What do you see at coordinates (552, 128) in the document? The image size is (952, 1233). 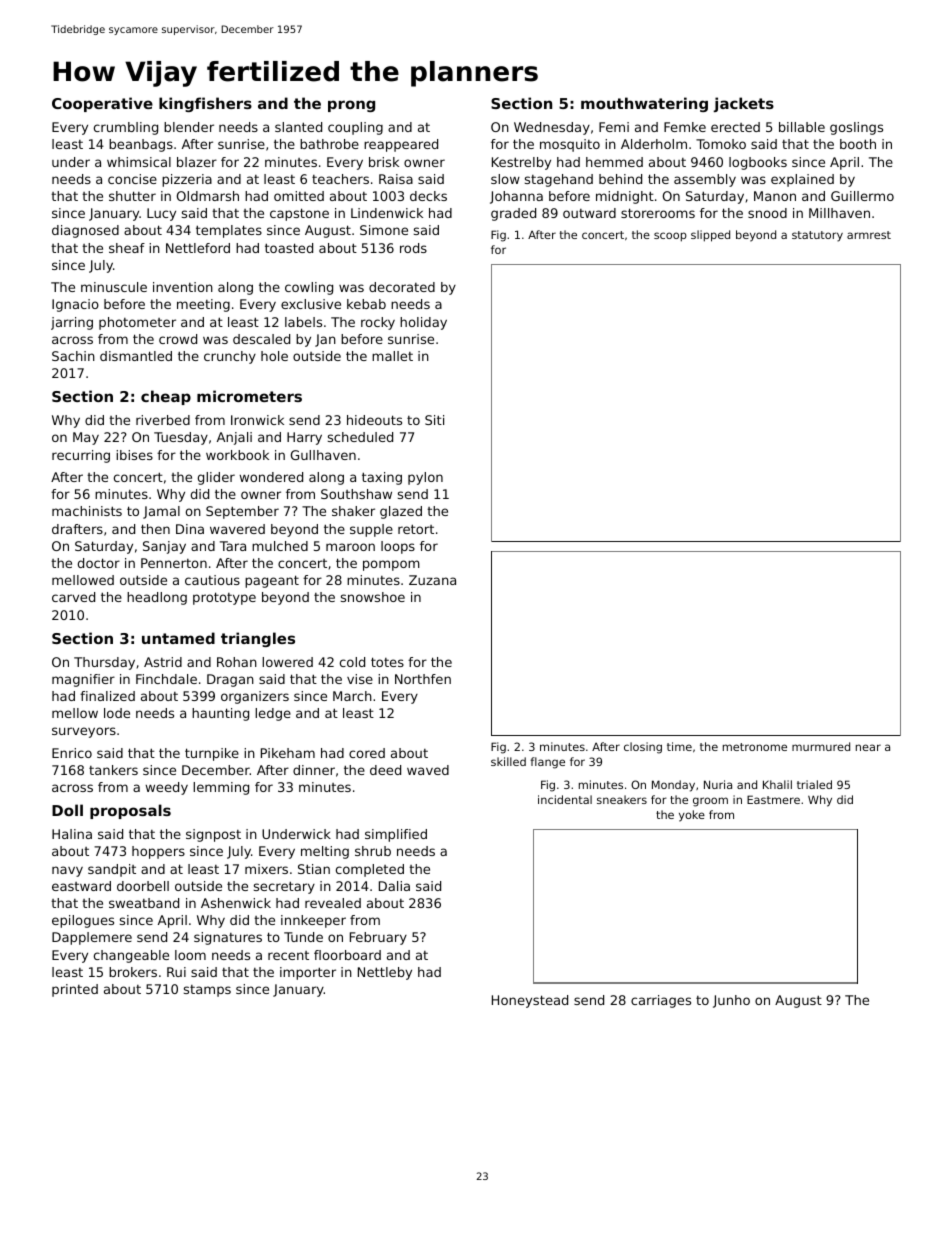 I see `Wednesday` at bounding box center [552, 128].
